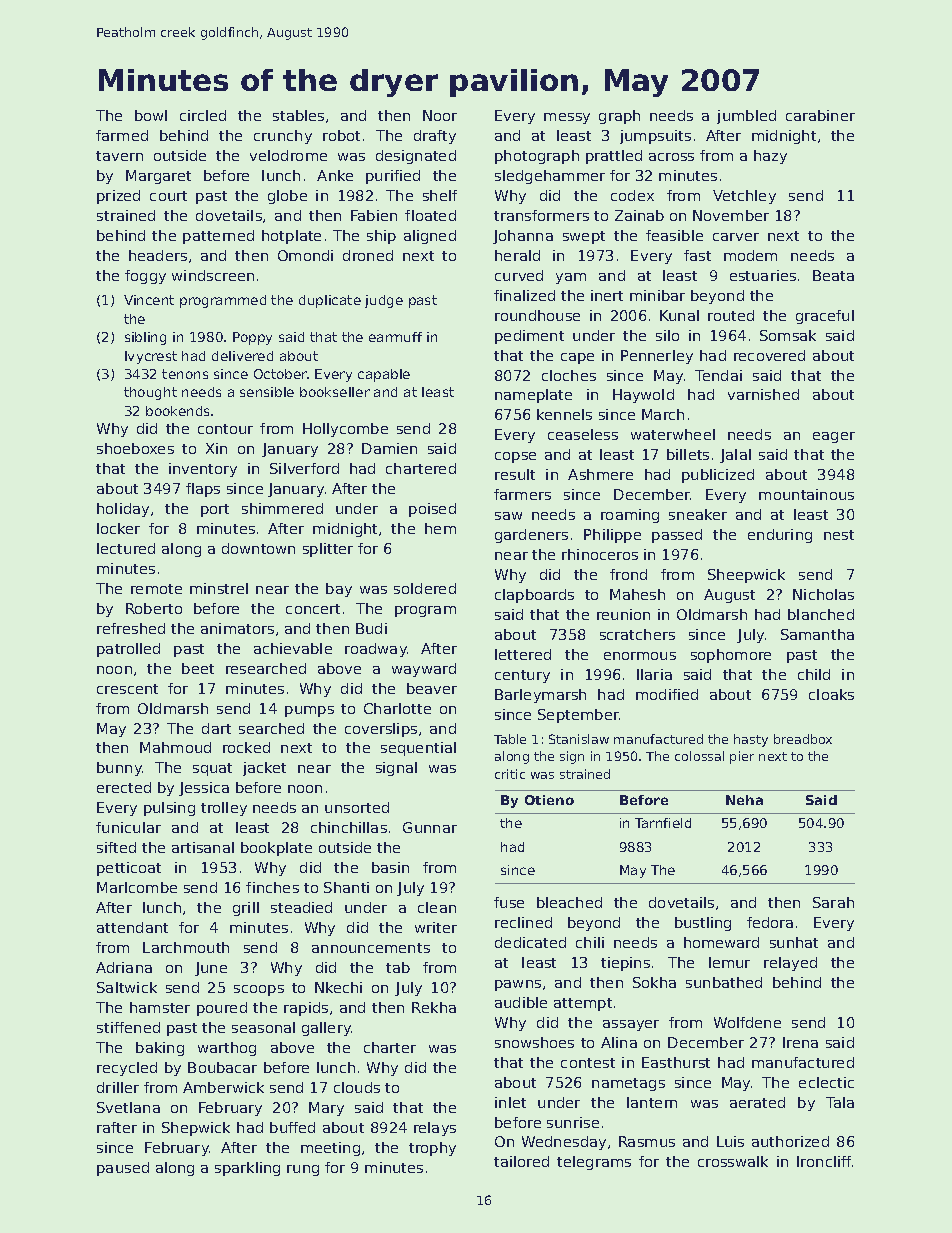 This page has width=952, height=1233. I want to click on circled, so click(203, 115).
